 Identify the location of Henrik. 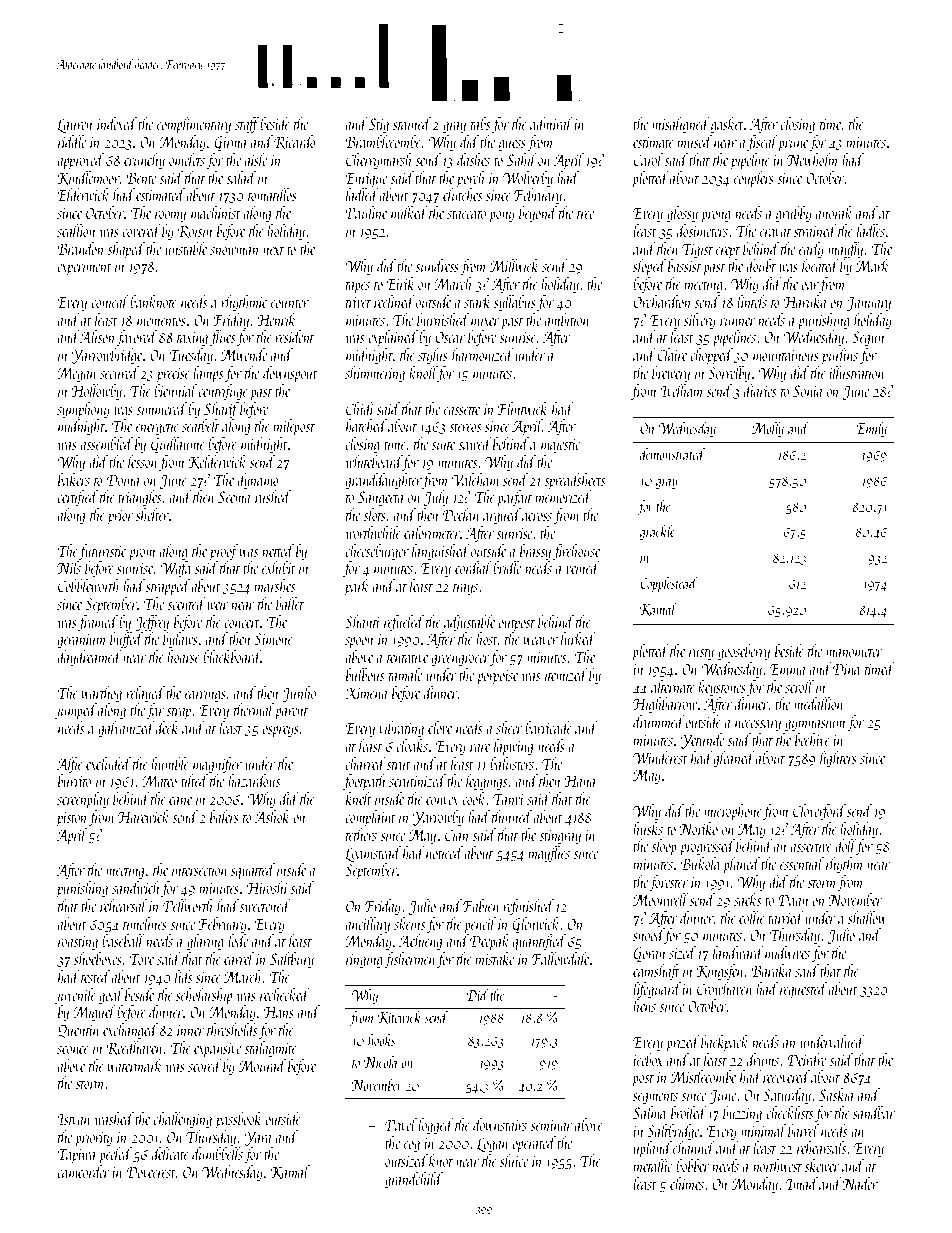
(276, 319).
